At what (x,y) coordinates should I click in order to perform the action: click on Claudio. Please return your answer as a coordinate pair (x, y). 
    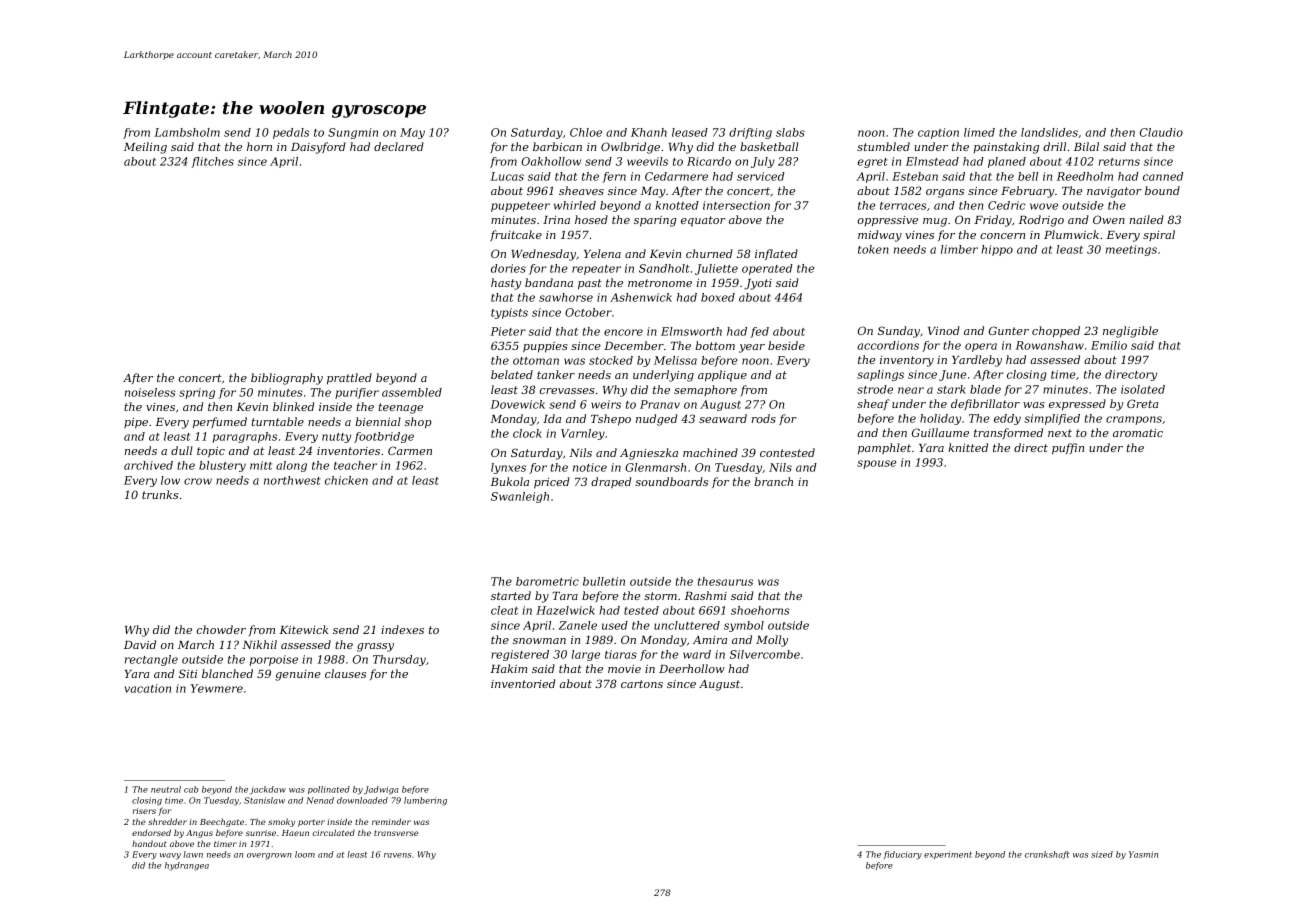
    Looking at the image, I should click on (1161, 132).
